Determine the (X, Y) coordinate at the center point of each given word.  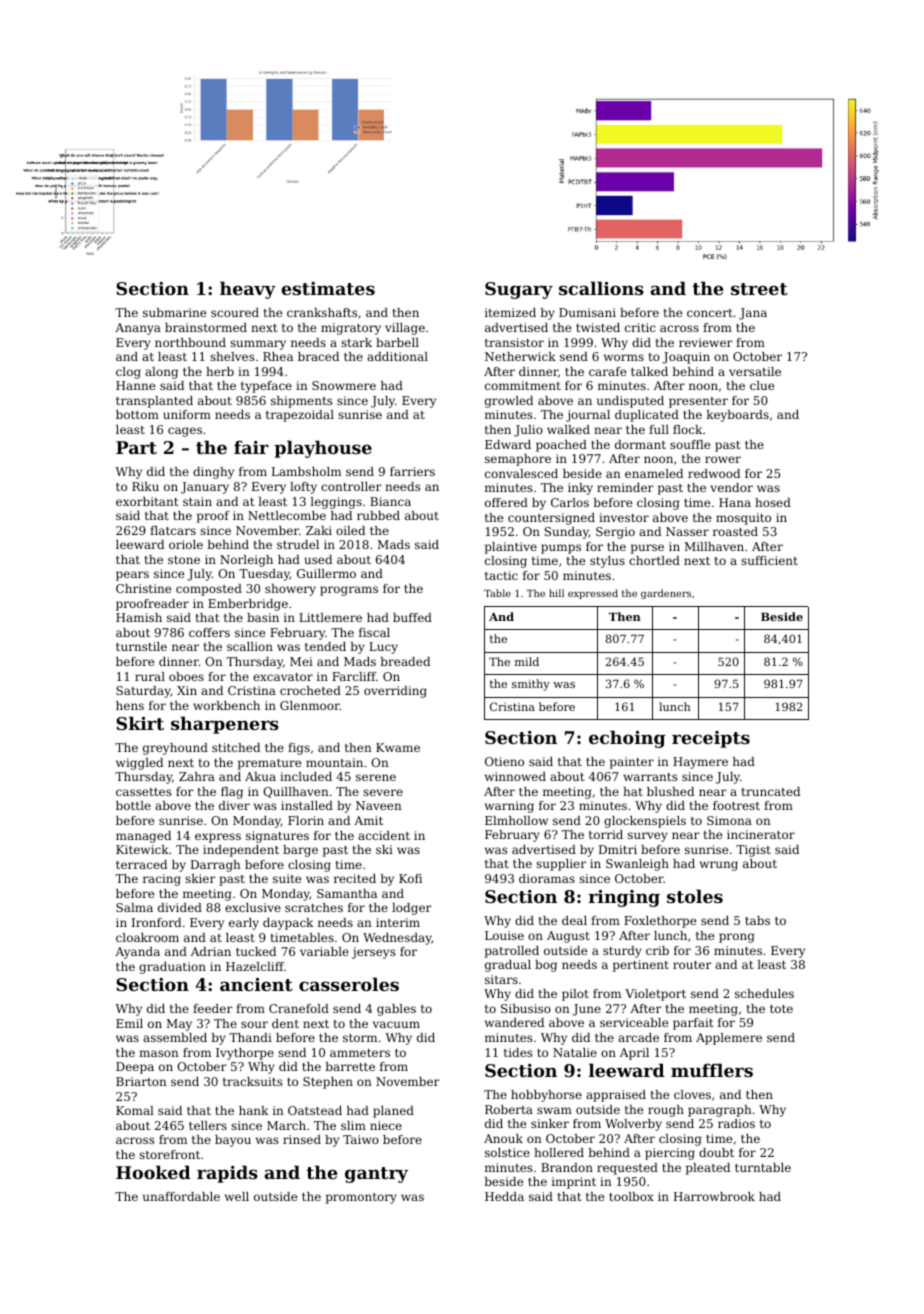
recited (355, 878)
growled (509, 402)
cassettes (143, 792)
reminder (625, 487)
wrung (719, 866)
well (237, 1196)
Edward (508, 444)
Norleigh (246, 561)
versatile (755, 371)
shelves (232, 356)
